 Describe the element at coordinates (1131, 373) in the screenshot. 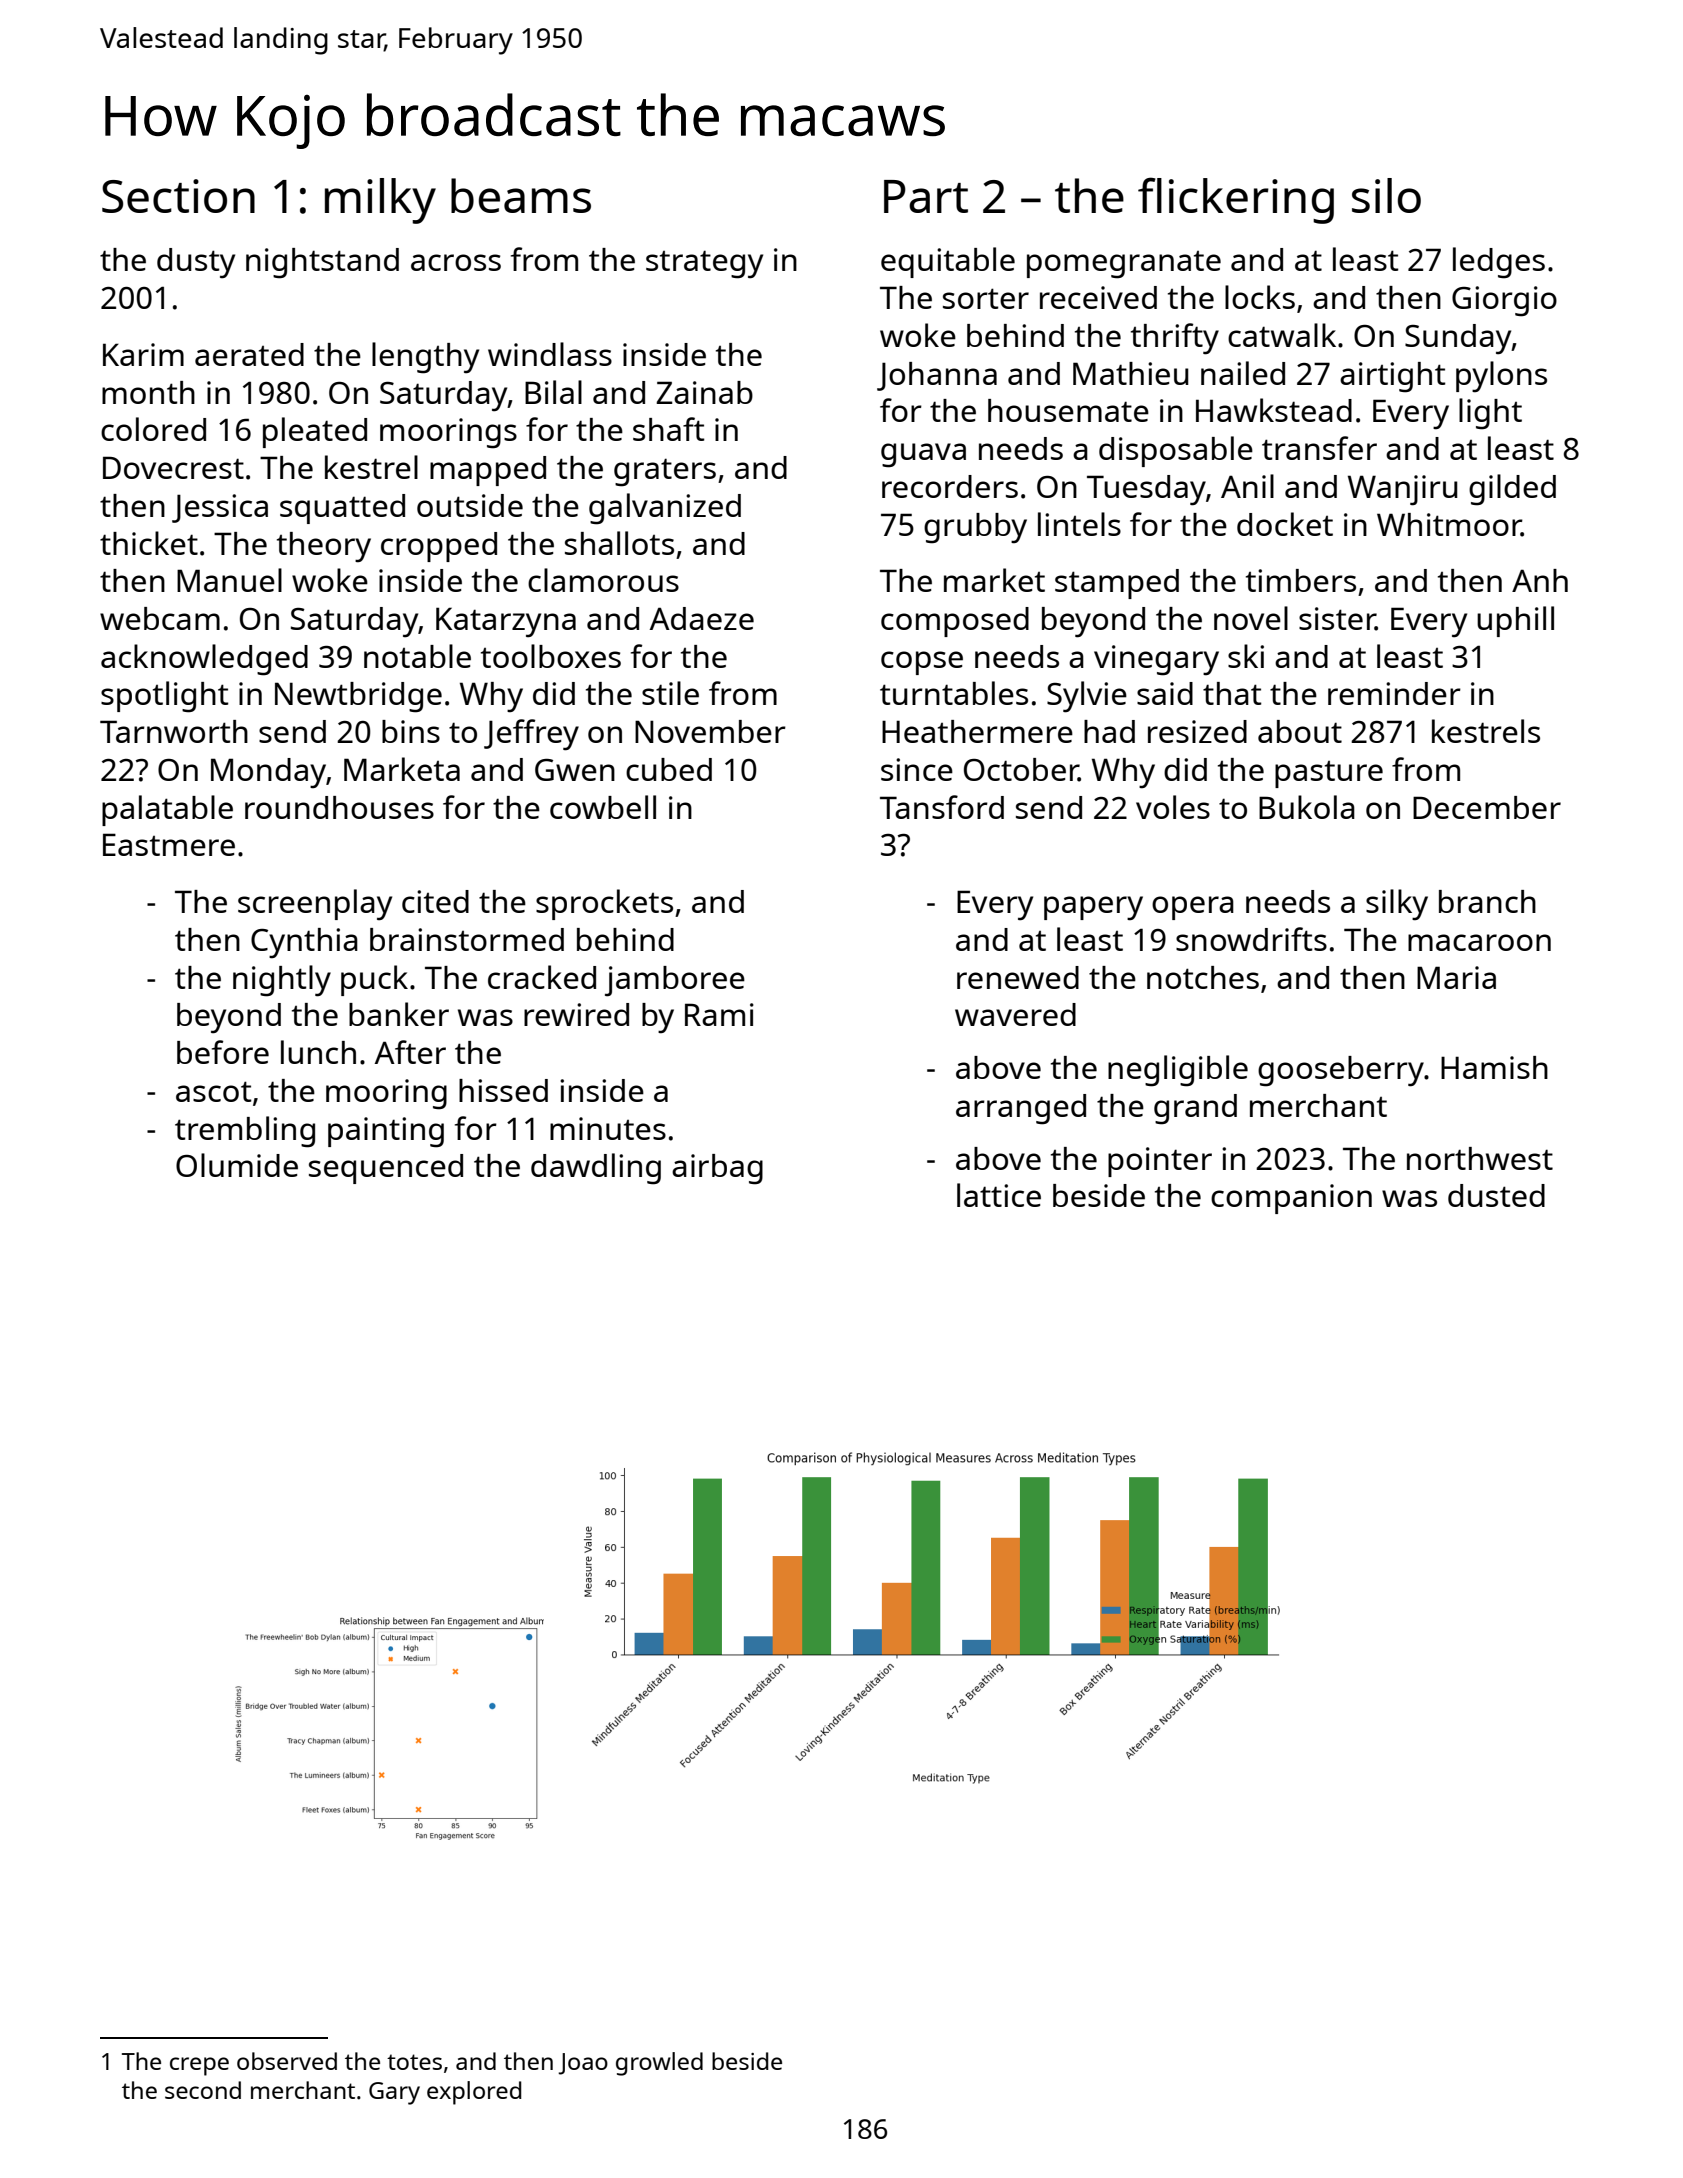

I see `Mathieu` at that location.
